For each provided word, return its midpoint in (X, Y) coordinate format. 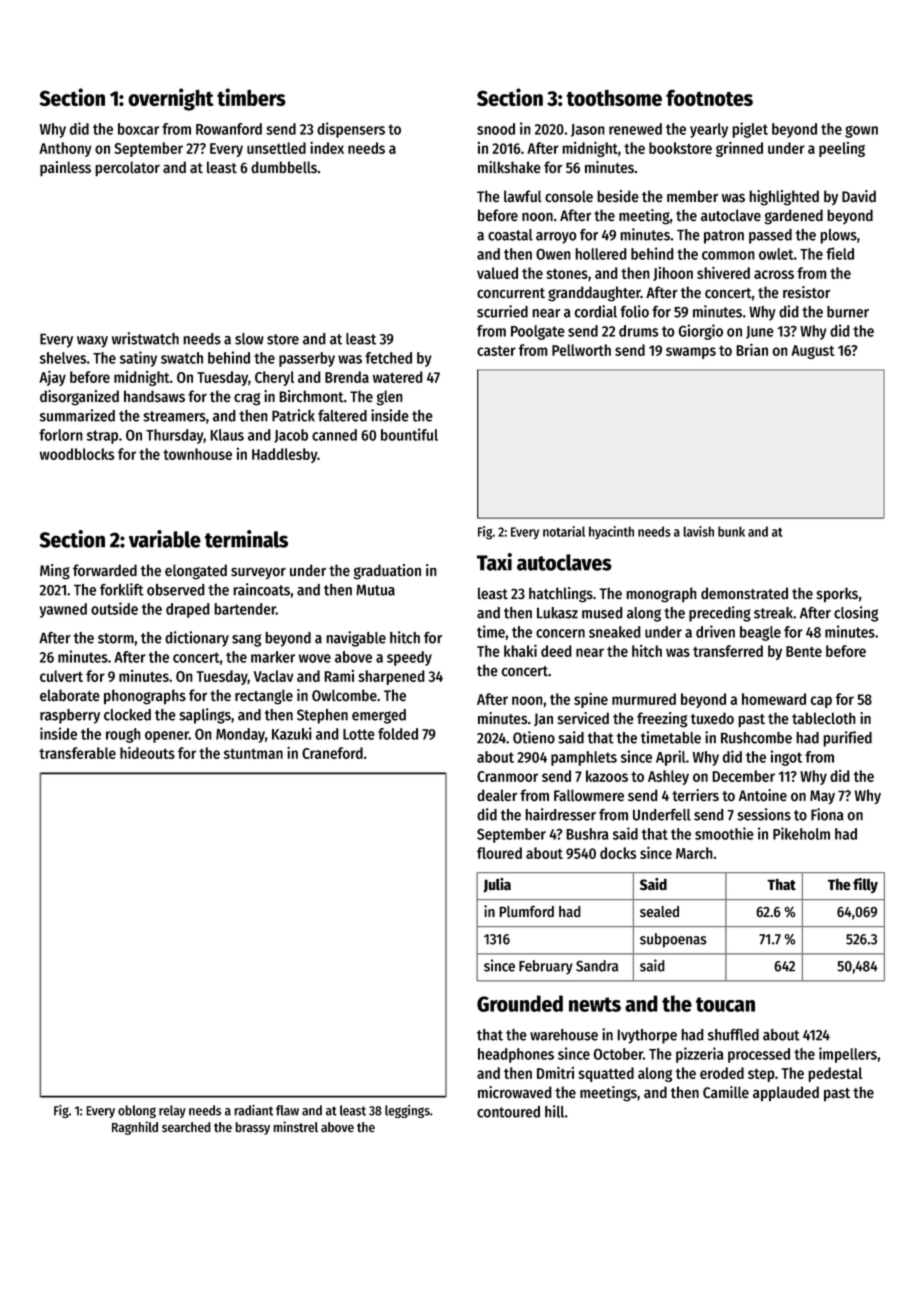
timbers (251, 97)
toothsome (614, 98)
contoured (508, 1112)
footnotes (709, 97)
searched (186, 1127)
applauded (786, 1094)
